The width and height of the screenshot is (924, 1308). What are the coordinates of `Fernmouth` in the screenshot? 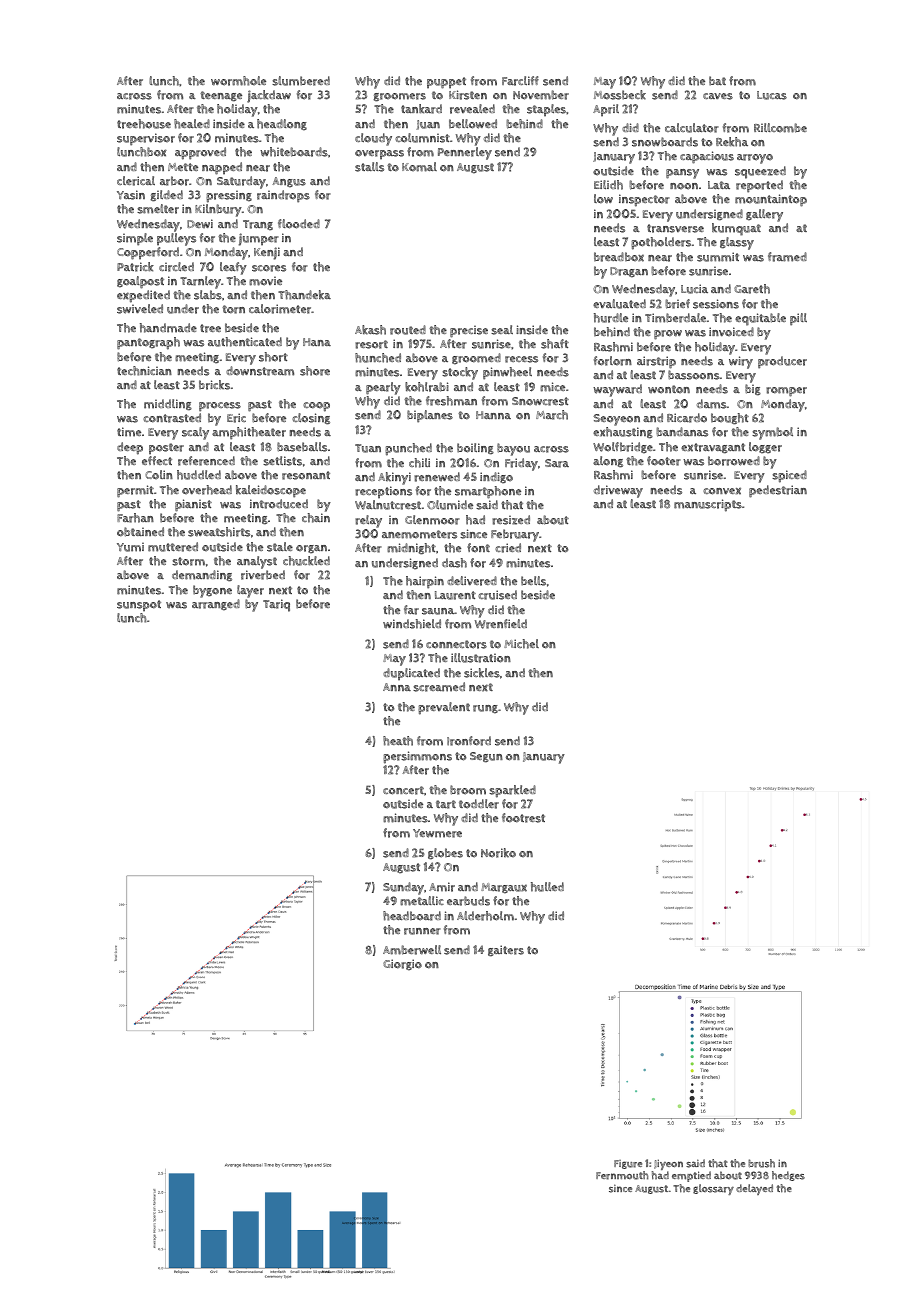 It's located at (622, 1175).
